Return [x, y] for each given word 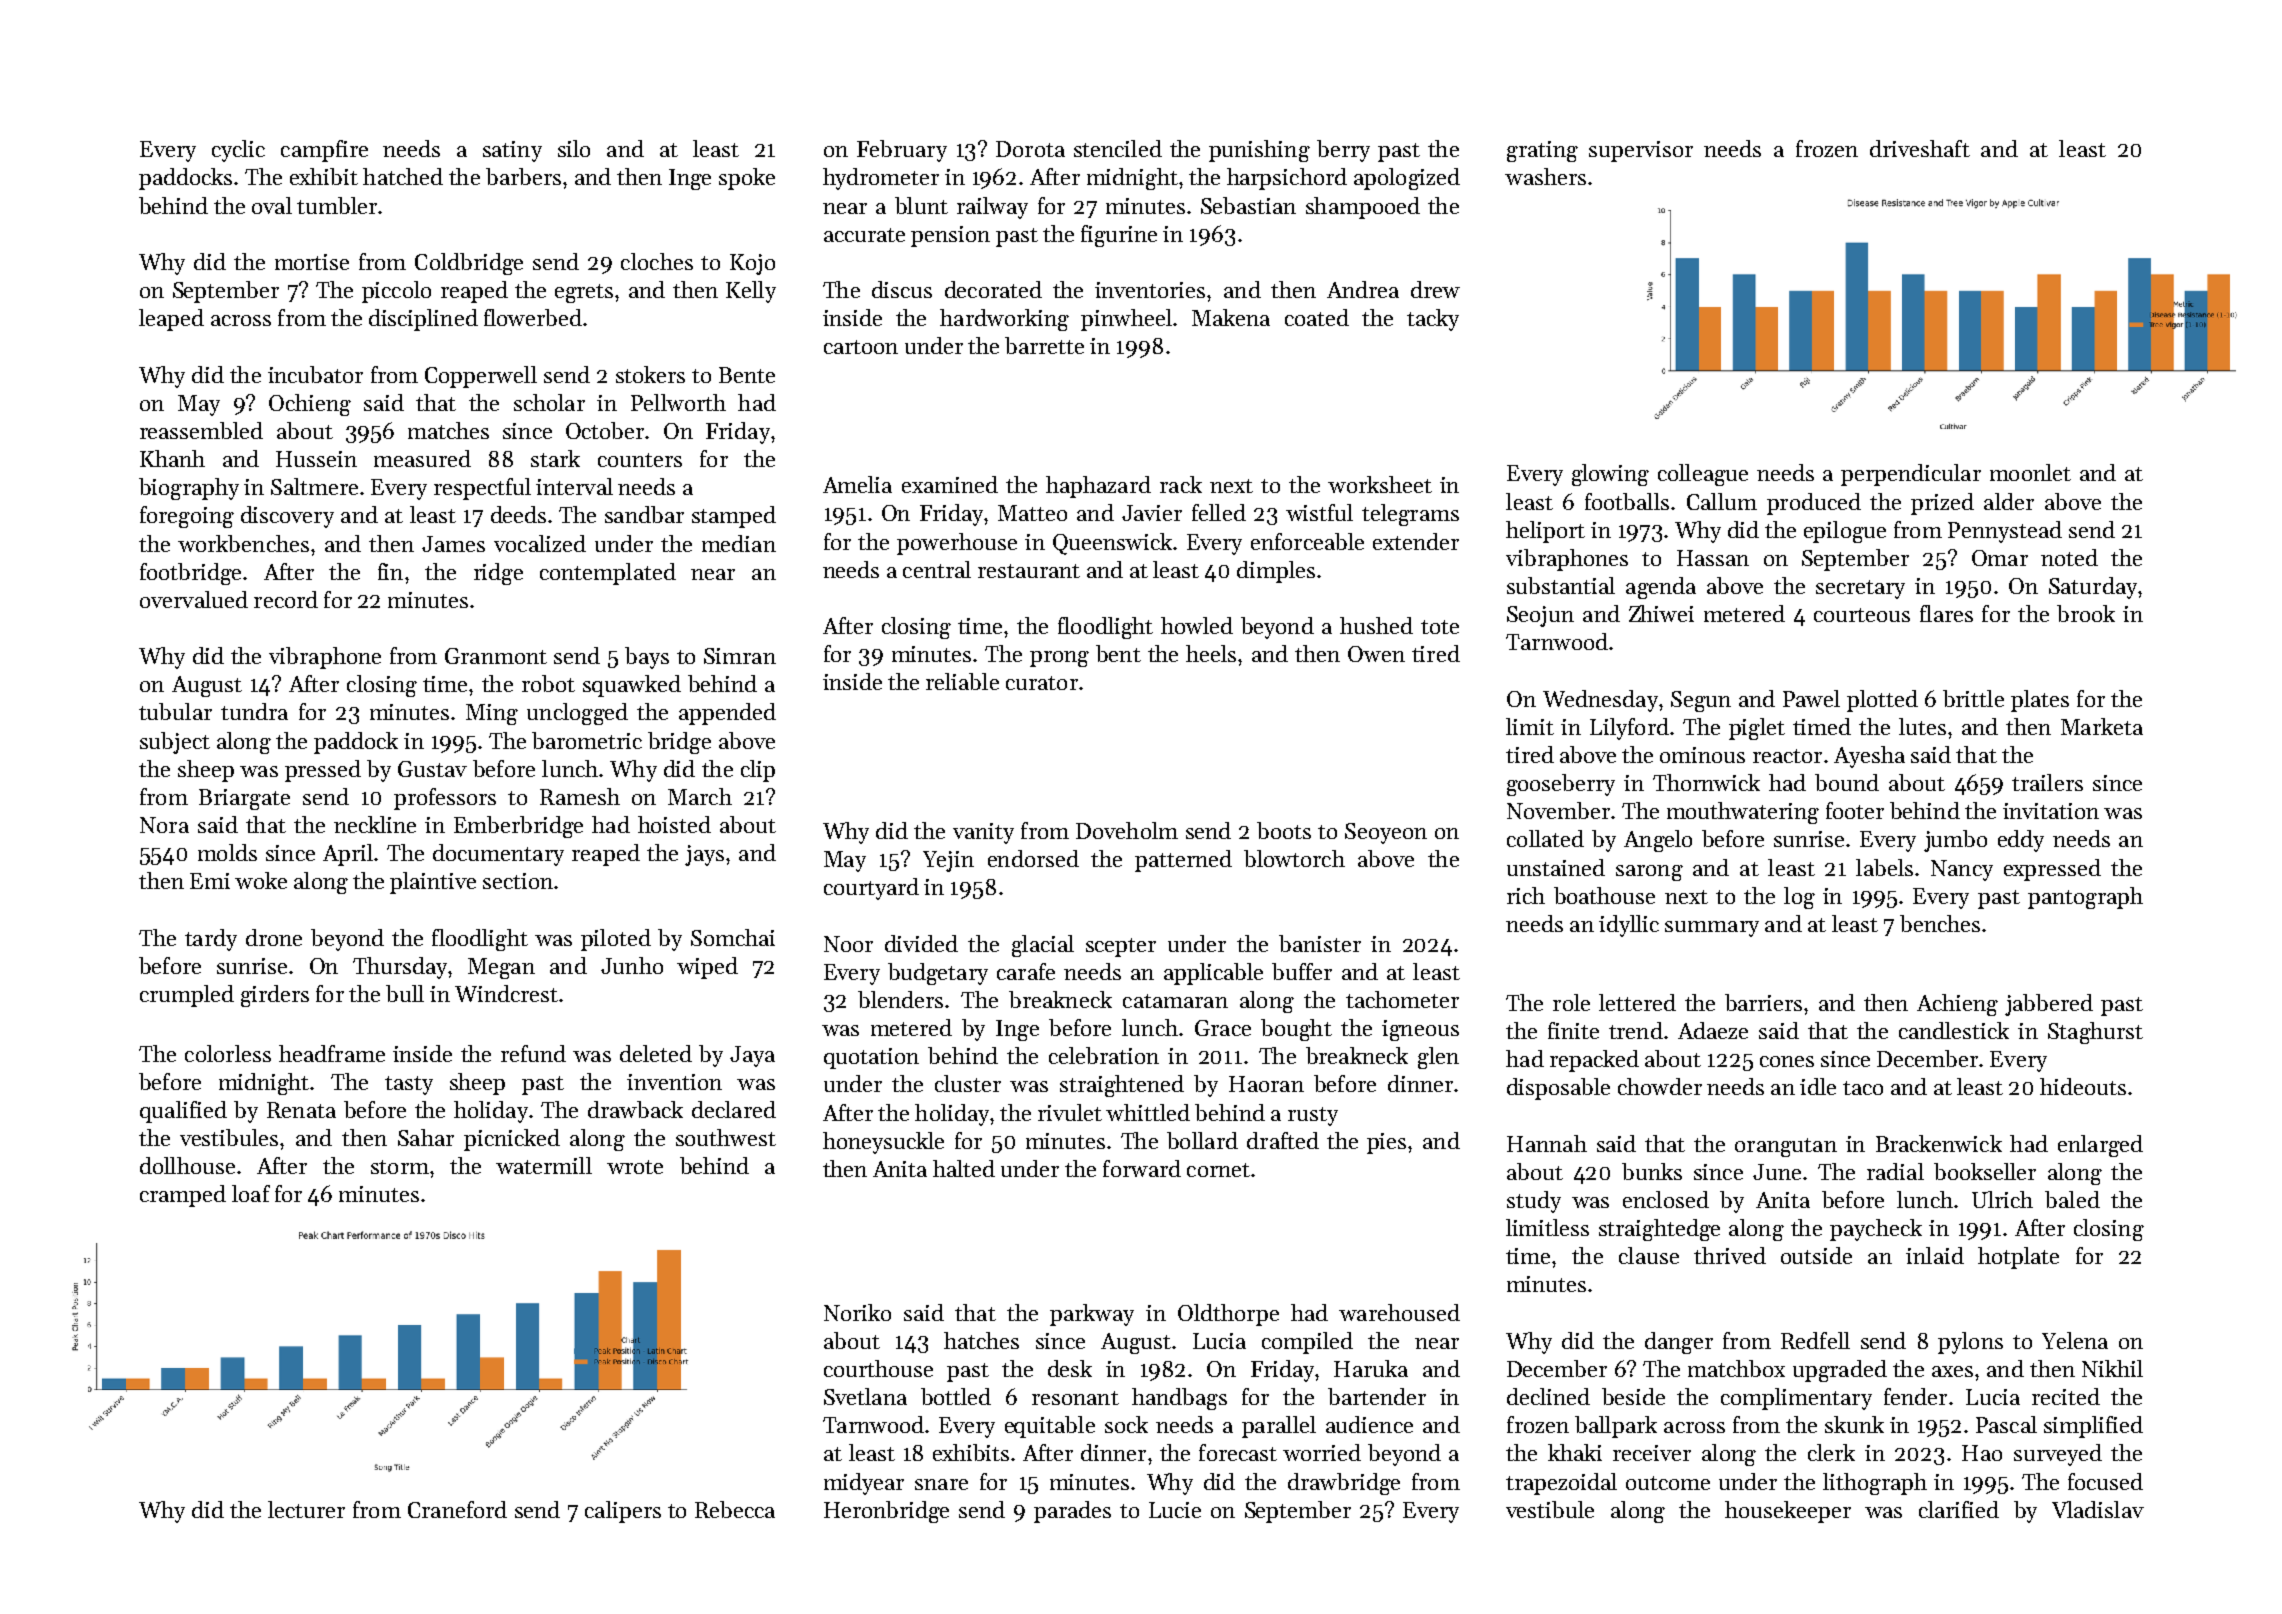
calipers [623, 1512]
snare [941, 1484]
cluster [968, 1083]
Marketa [2102, 726]
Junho [632, 965]
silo [574, 148]
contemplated [608, 574]
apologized [1407, 179]
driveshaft [1920, 148]
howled [1197, 625]
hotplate [2018, 1258]
